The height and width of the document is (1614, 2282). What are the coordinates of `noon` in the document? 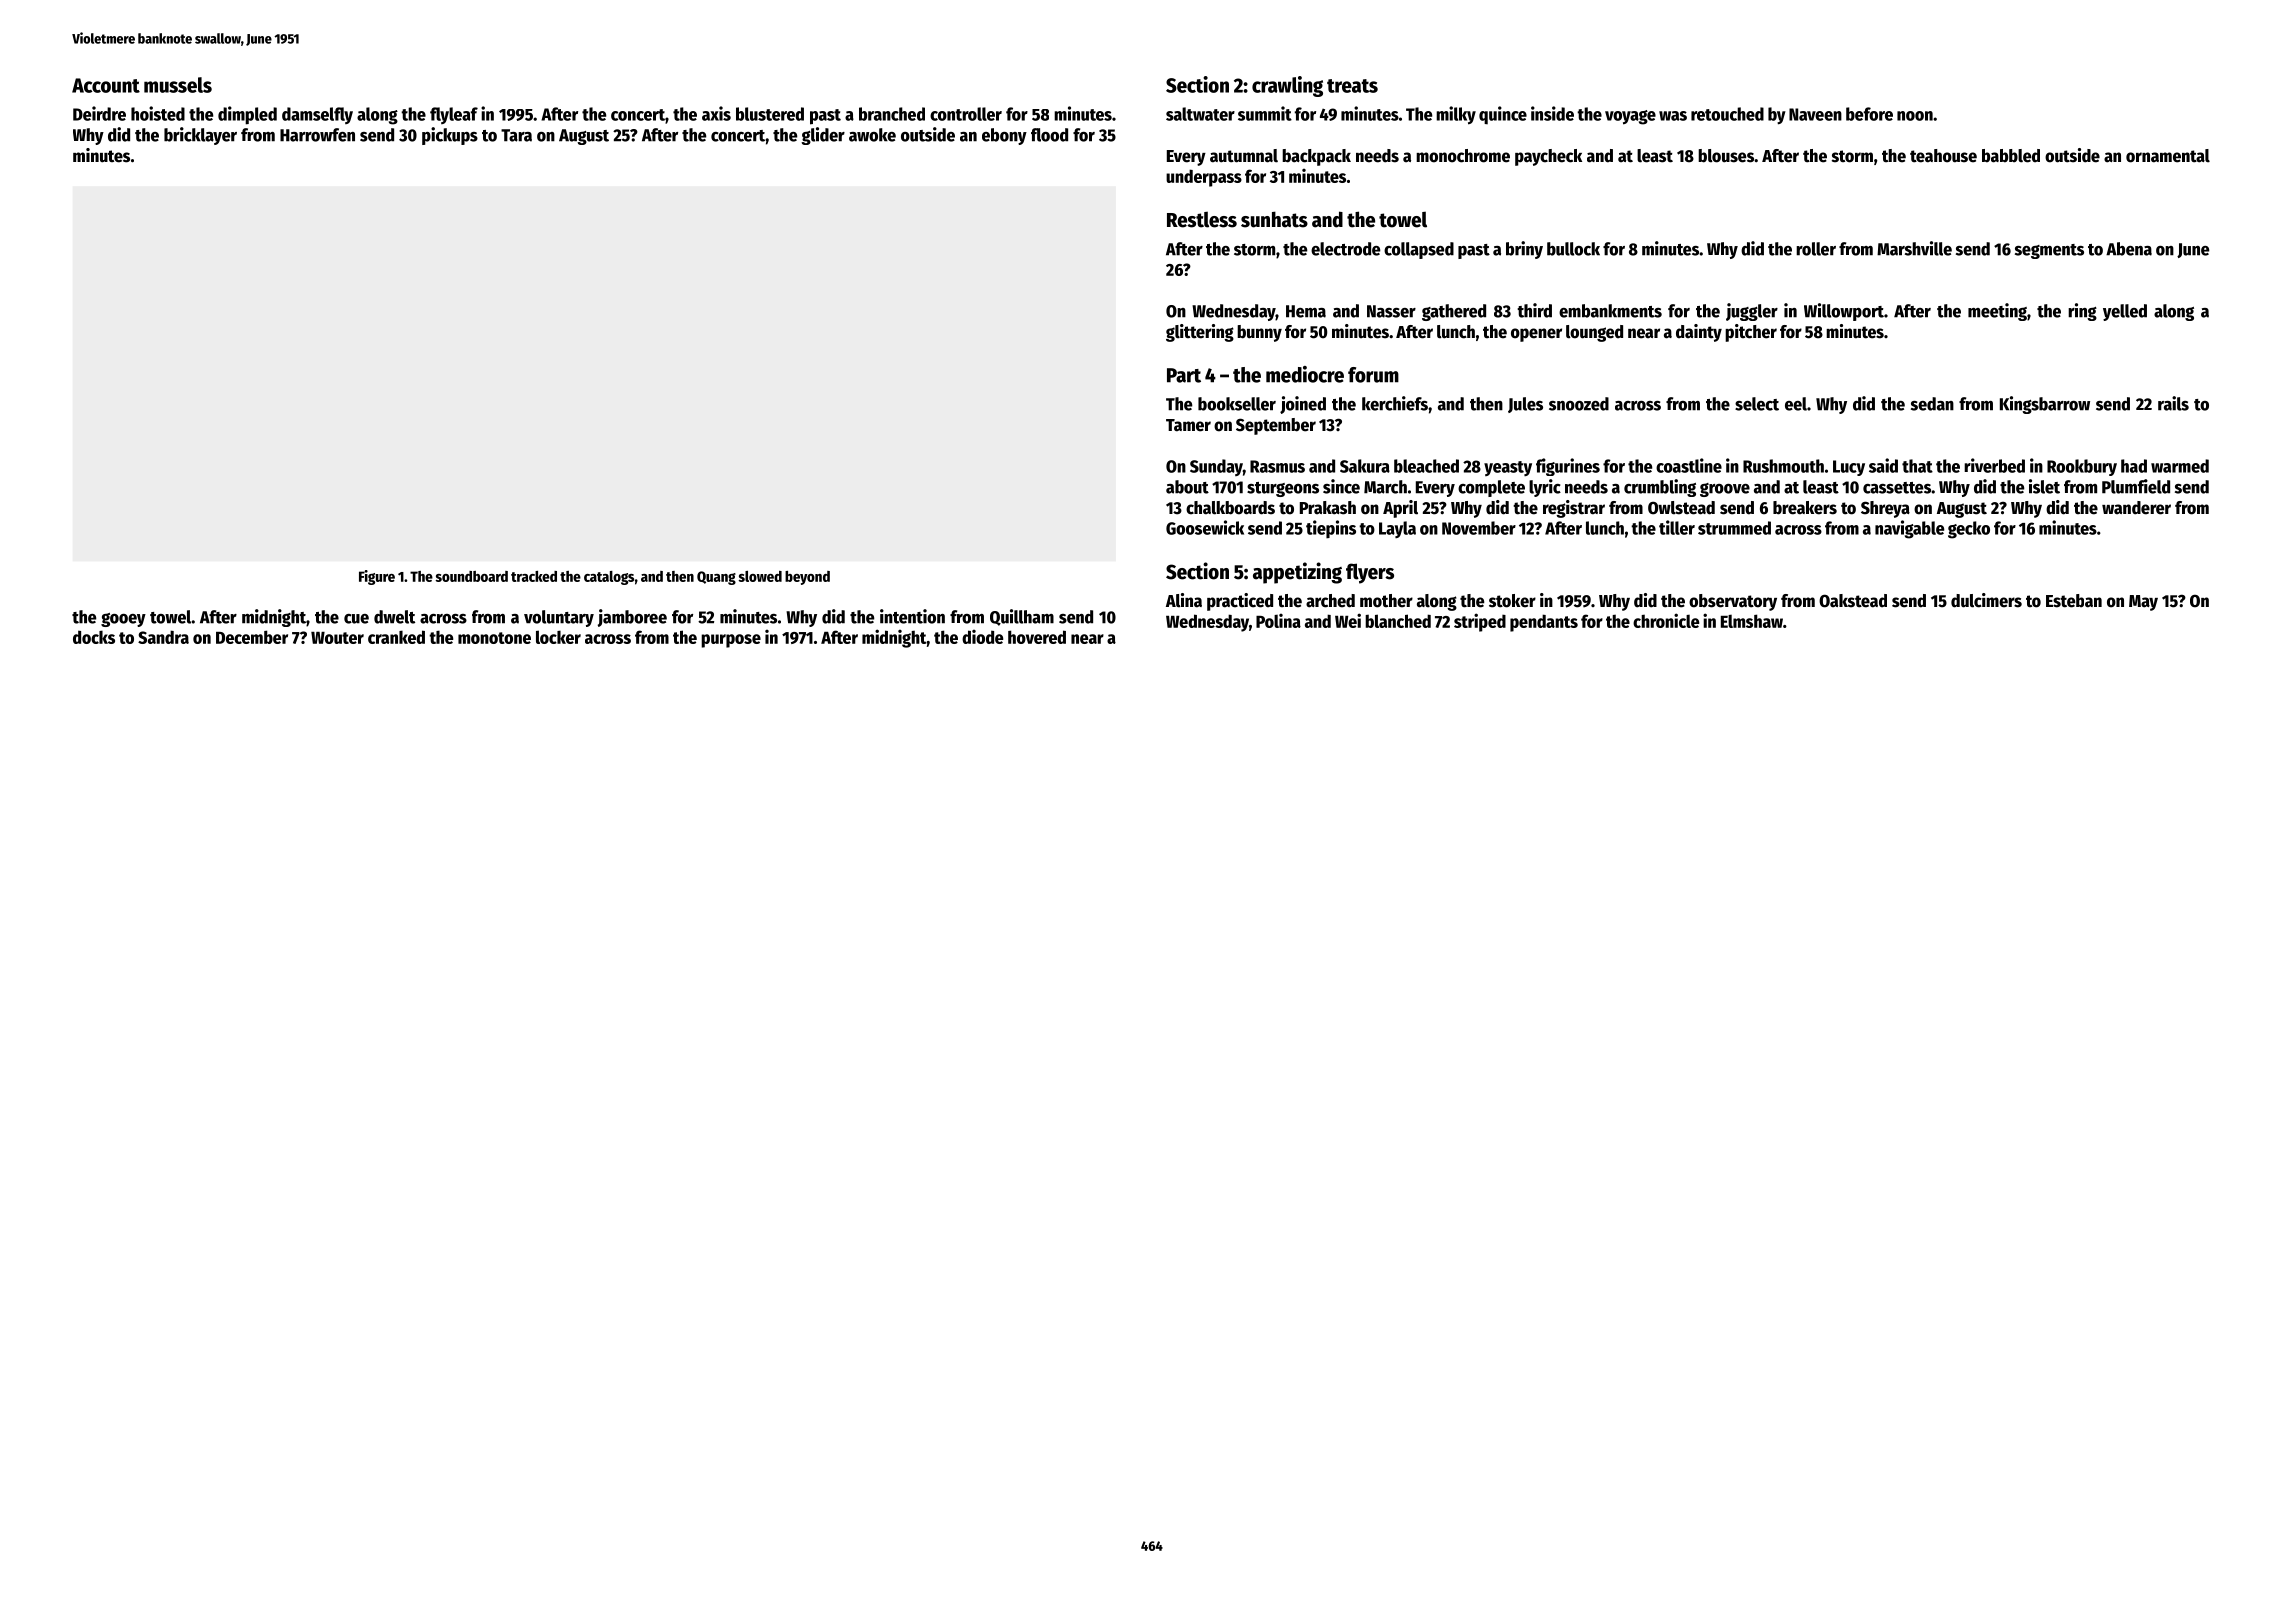 It's located at (1915, 116).
